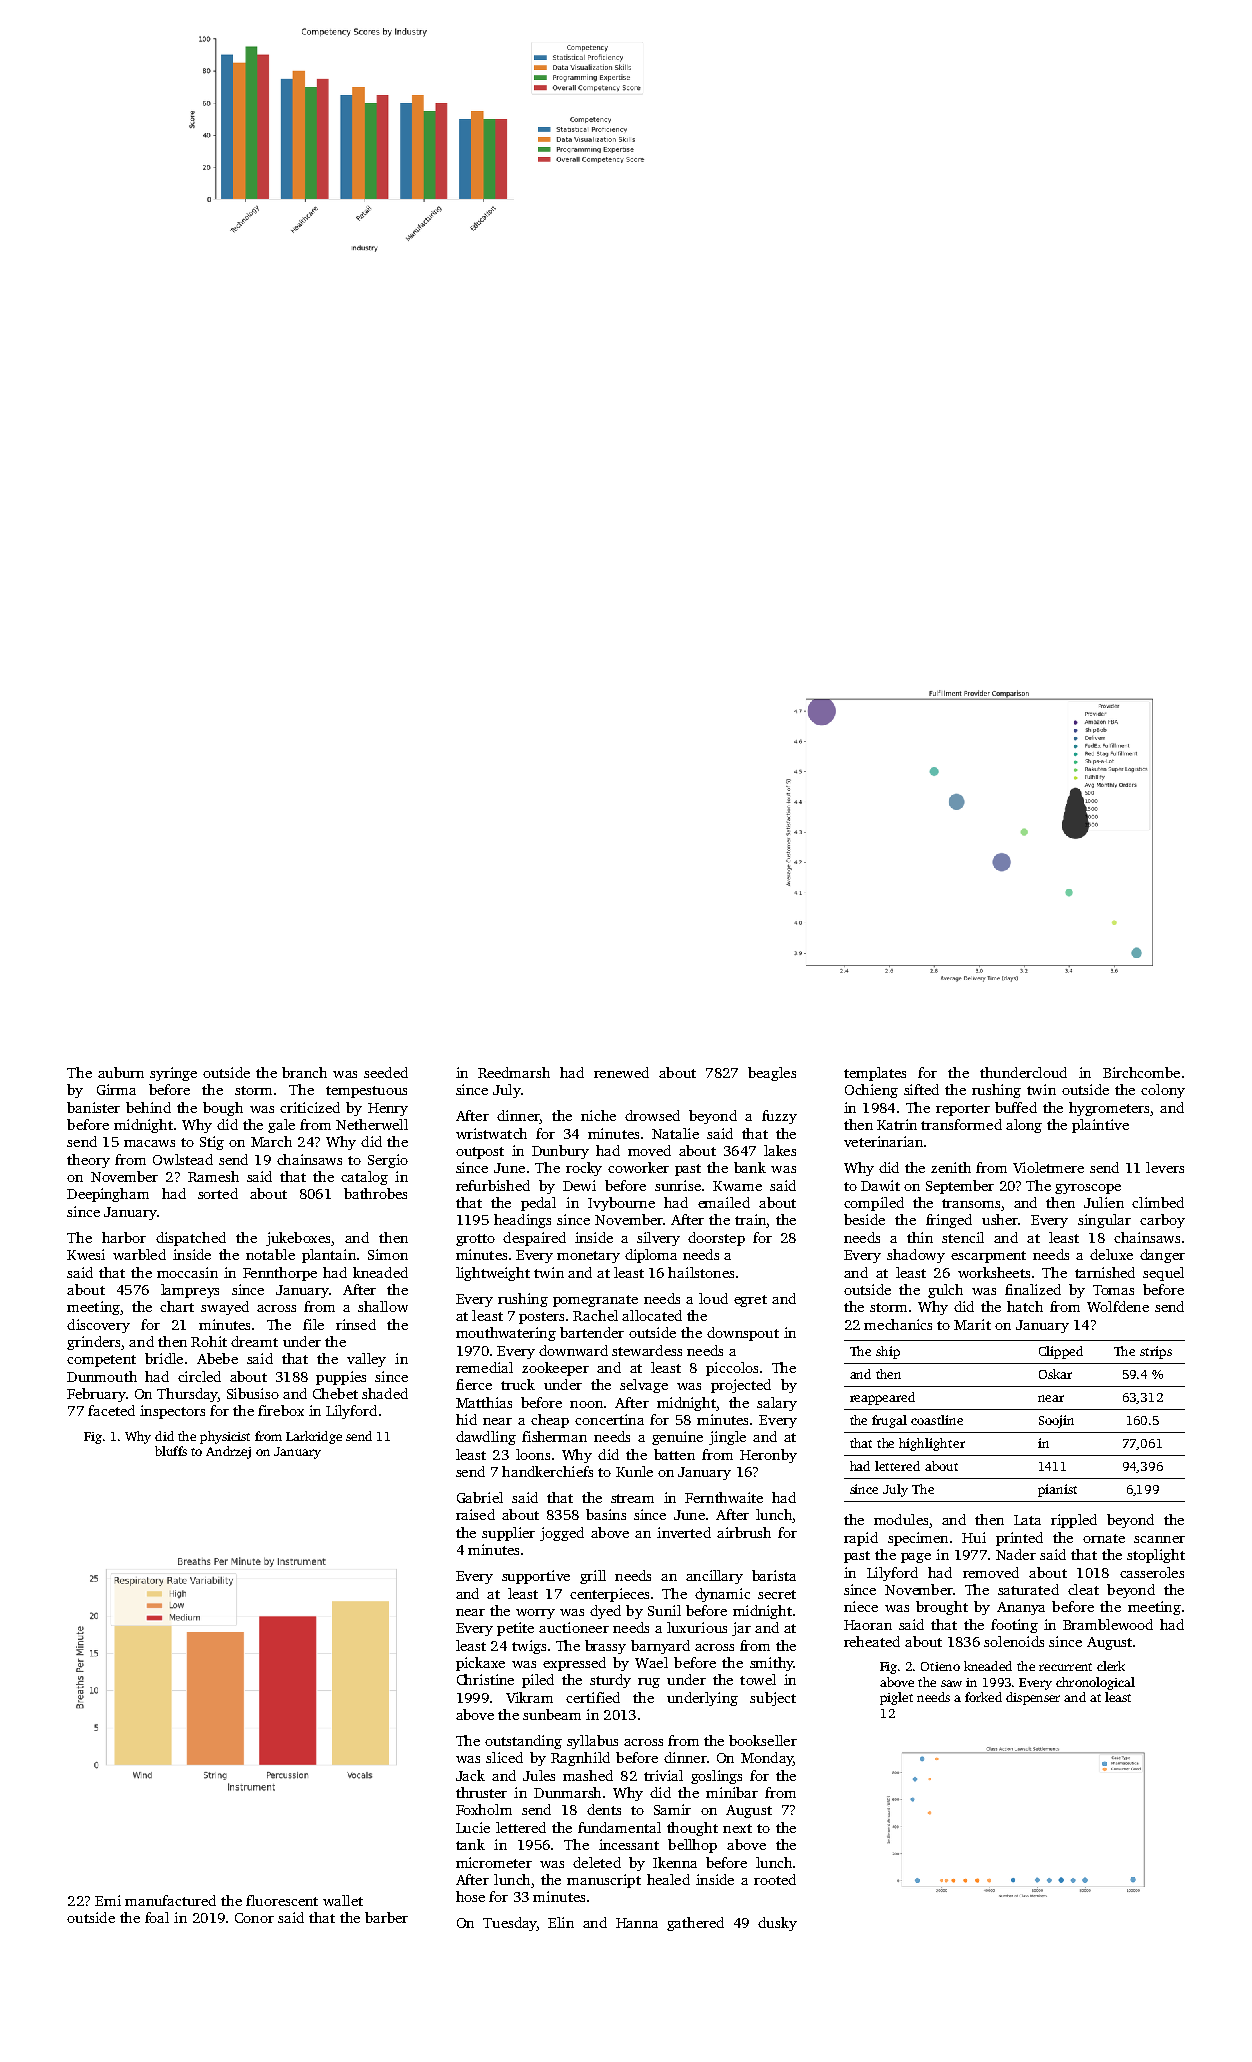 The height and width of the screenshot is (2062, 1252). What do you see at coordinates (547, 1471) in the screenshot?
I see `handkerchiefs` at bounding box center [547, 1471].
